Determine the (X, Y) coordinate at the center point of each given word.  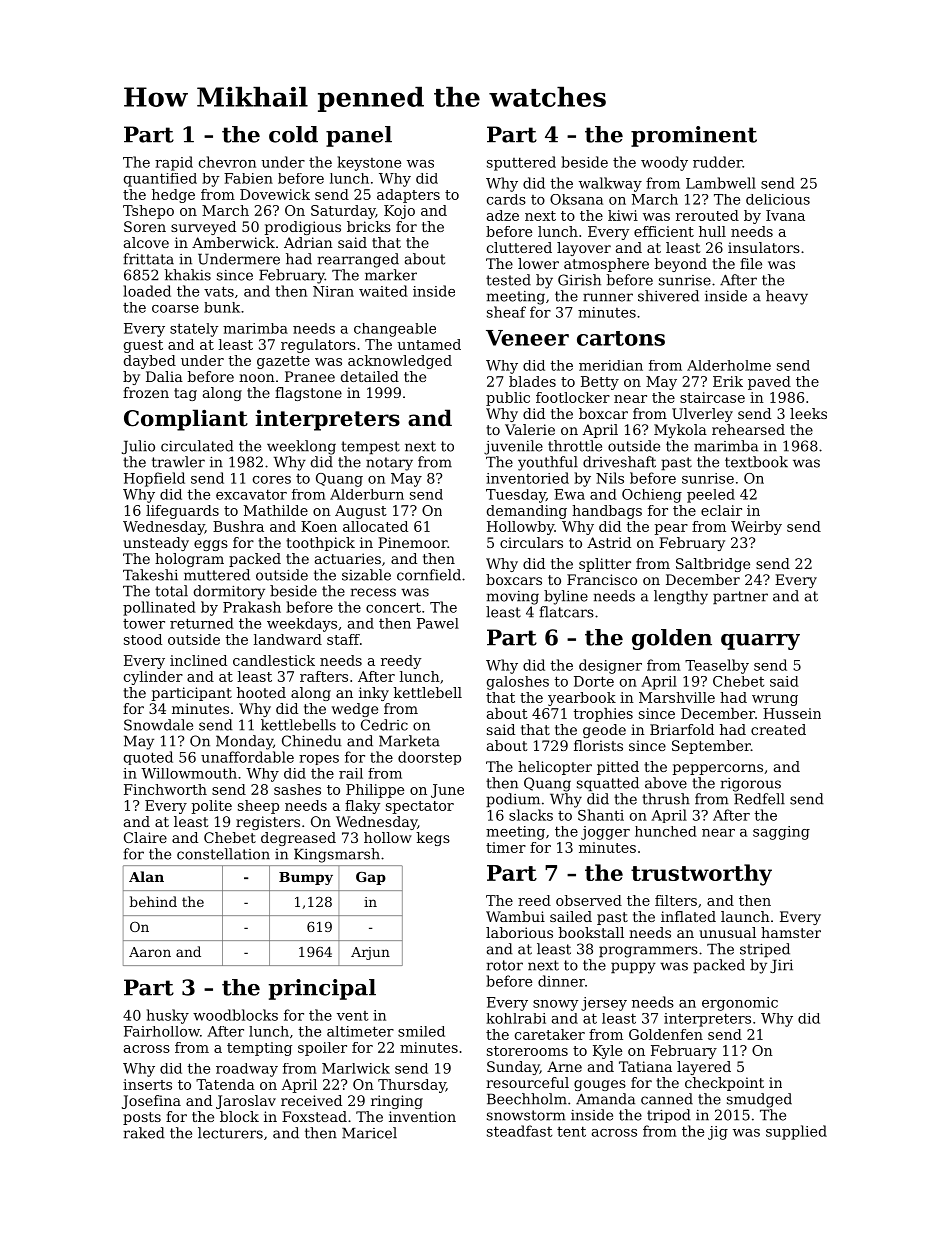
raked (144, 1133)
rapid (174, 163)
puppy (633, 968)
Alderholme (729, 365)
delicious (778, 199)
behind (153, 901)
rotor (505, 965)
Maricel (369, 1133)
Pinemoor (413, 542)
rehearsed (748, 429)
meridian (611, 365)
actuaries (348, 558)
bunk (222, 307)
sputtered (521, 163)
